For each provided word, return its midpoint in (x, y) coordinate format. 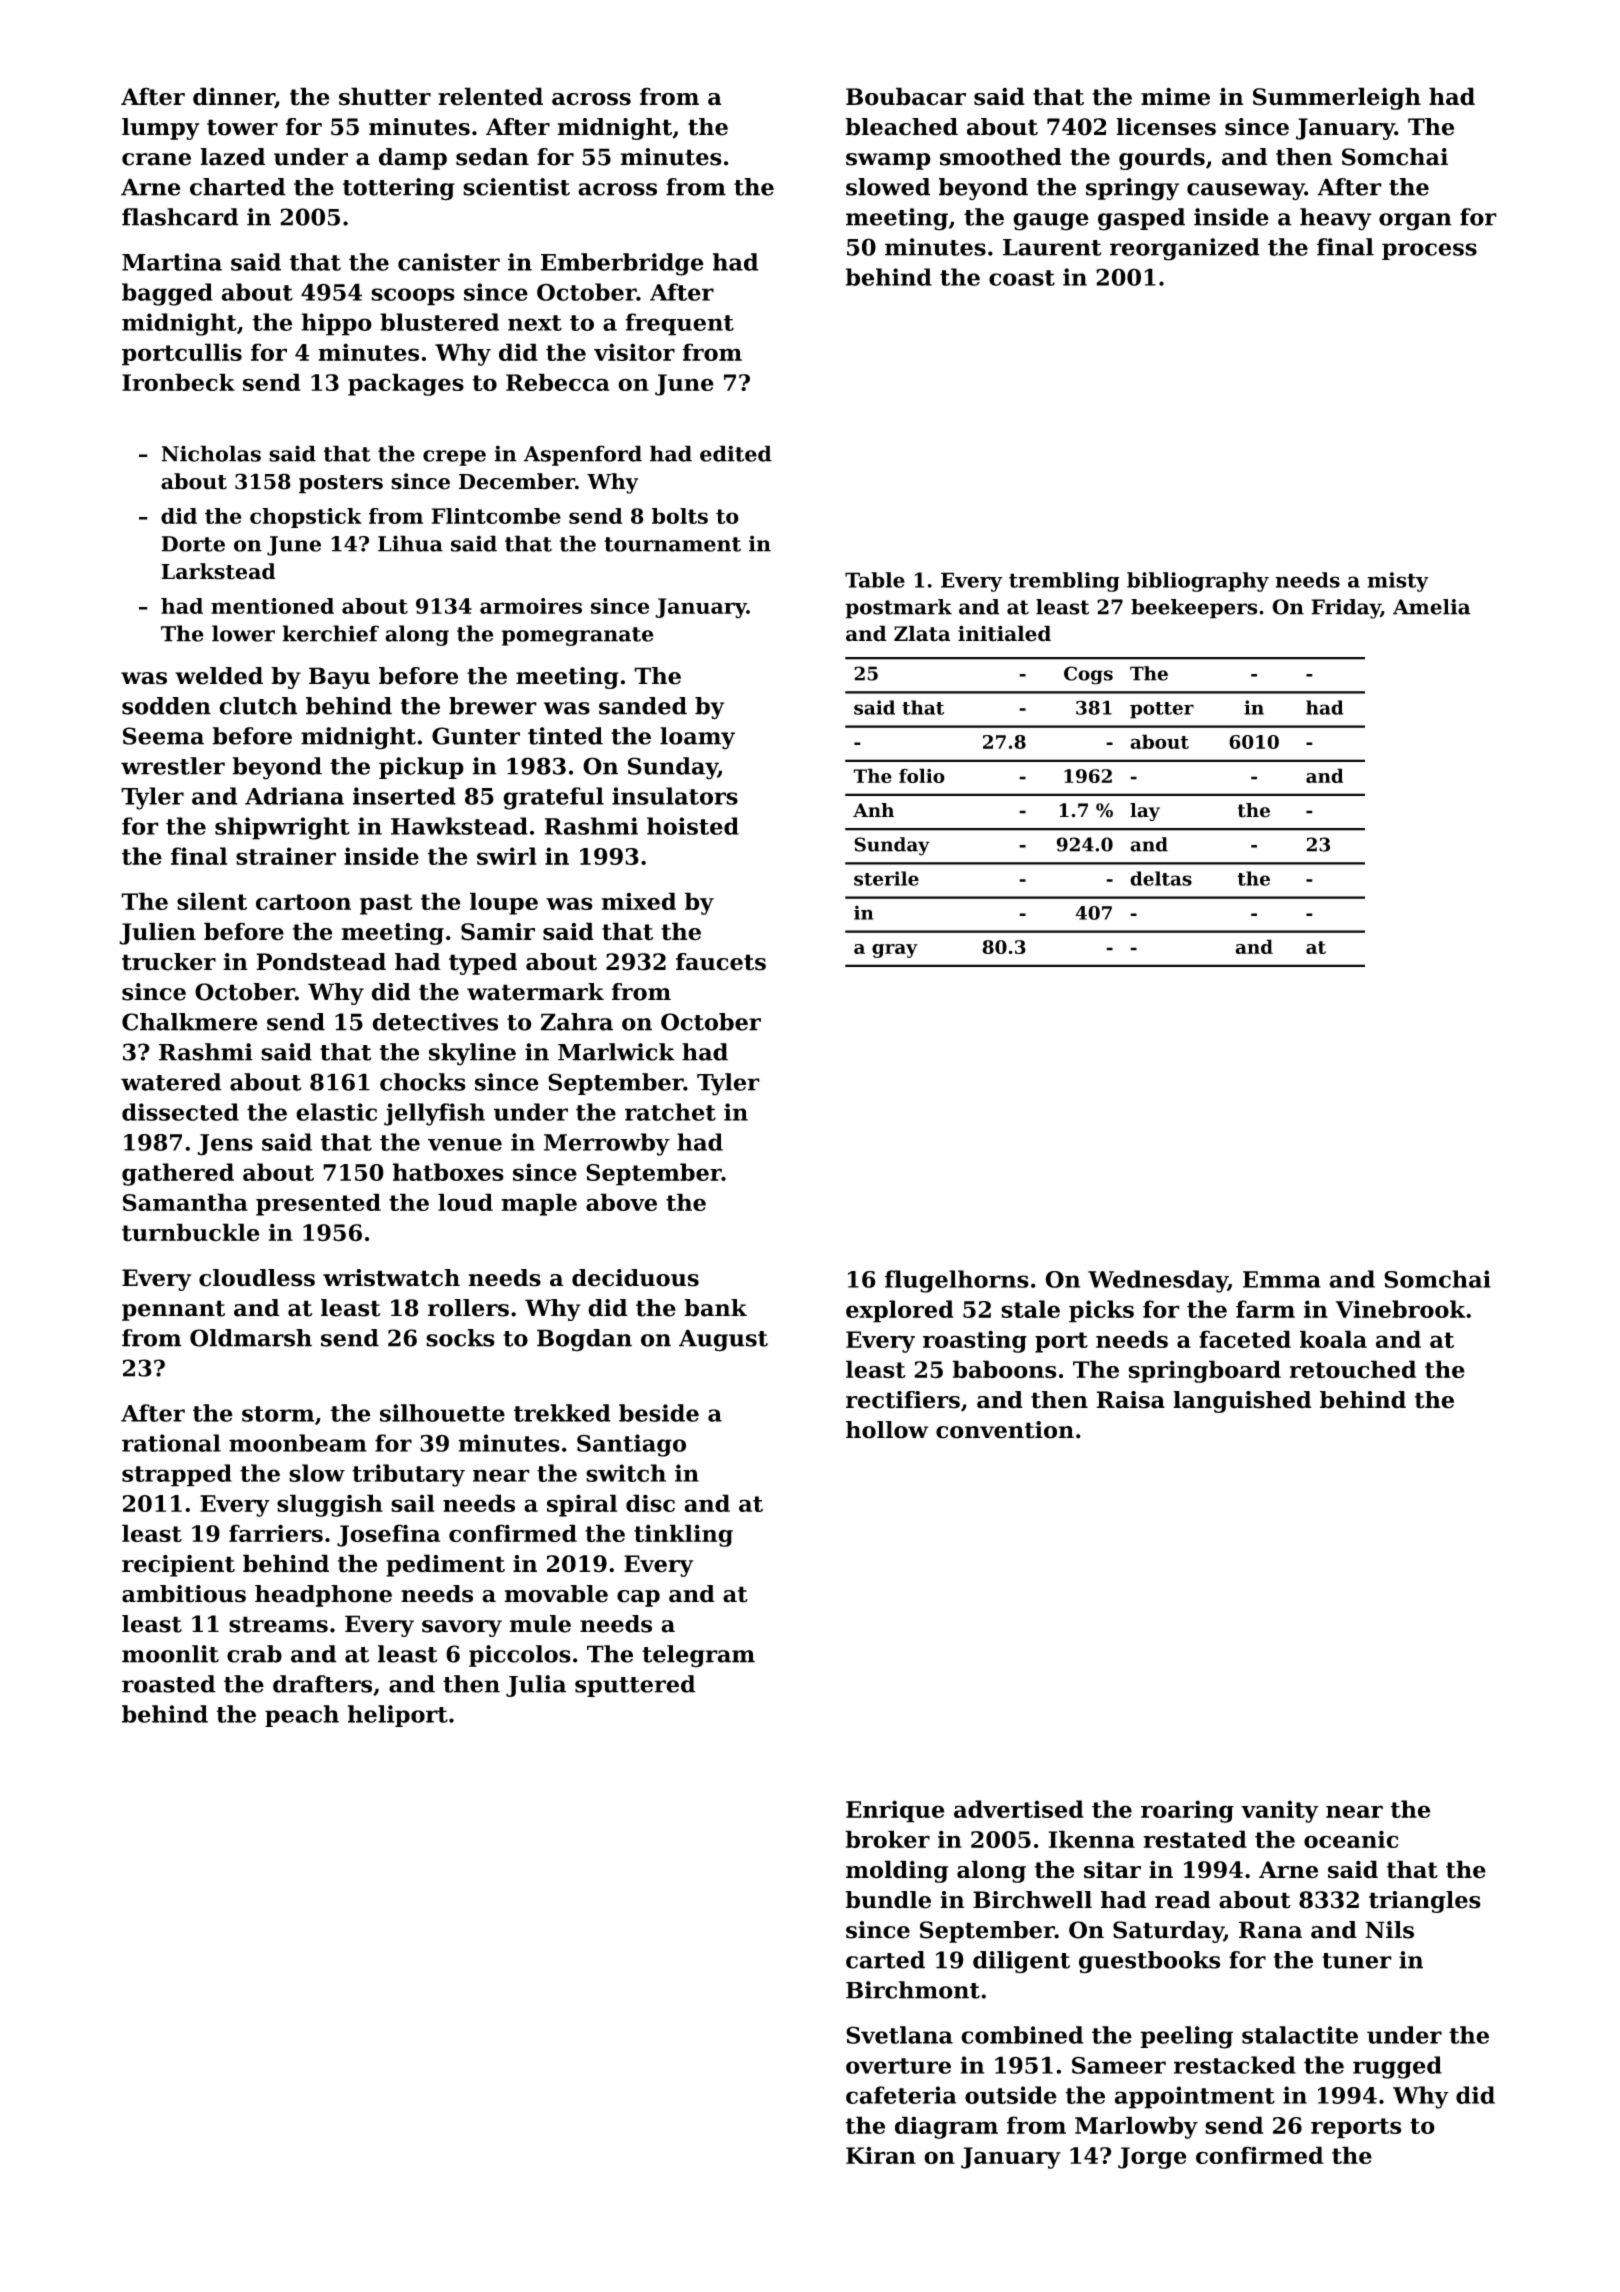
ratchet (670, 1112)
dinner (234, 97)
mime (1175, 97)
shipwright (282, 828)
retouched (1353, 1369)
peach (302, 1716)
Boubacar (906, 96)
